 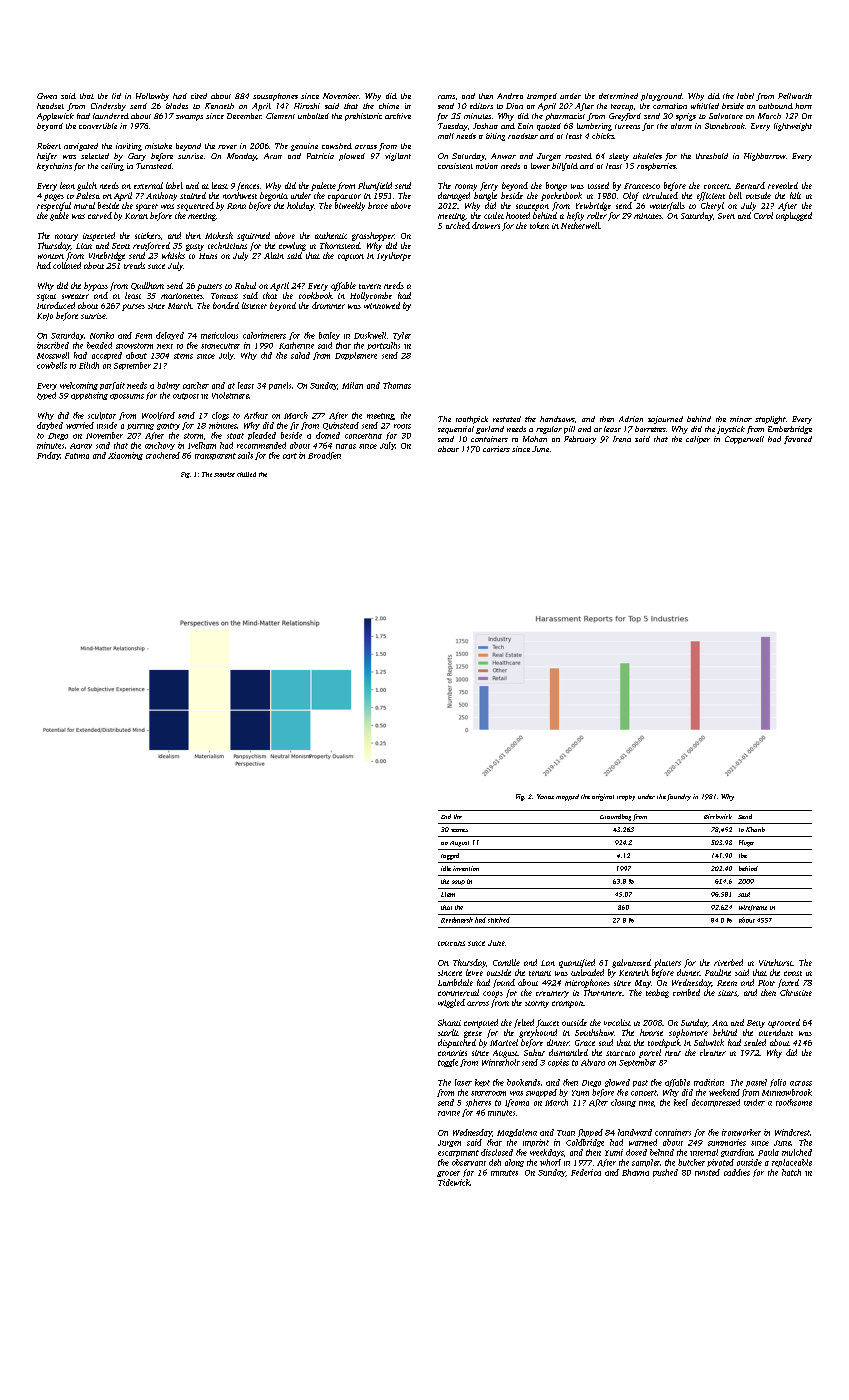 I want to click on Thomas, so click(x=397, y=385).
